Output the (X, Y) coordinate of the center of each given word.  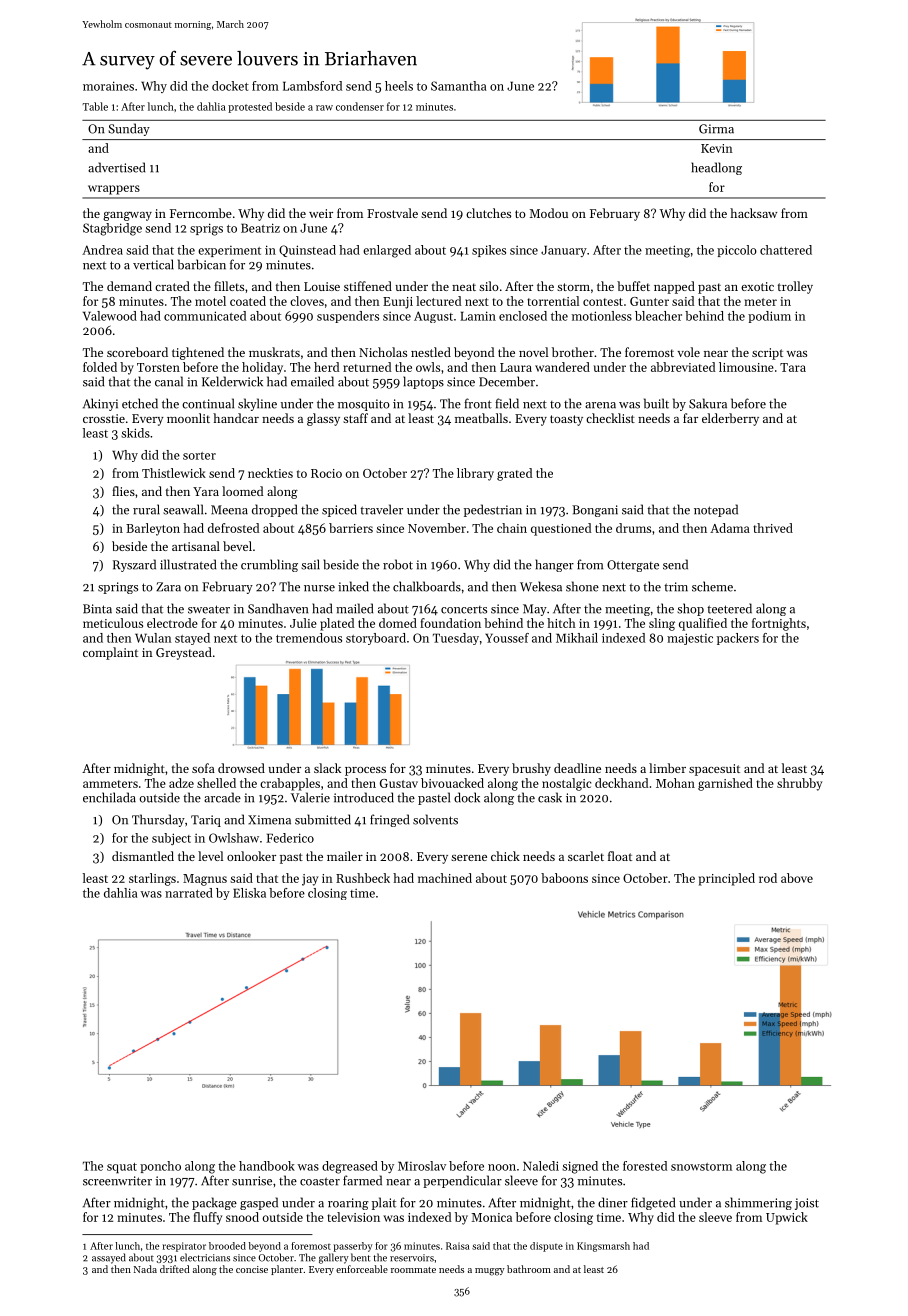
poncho (160, 1167)
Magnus (205, 880)
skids (135, 433)
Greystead (184, 653)
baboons (564, 878)
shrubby (799, 784)
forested (645, 1166)
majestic (690, 639)
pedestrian (493, 510)
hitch (561, 623)
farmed (362, 1180)
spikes (489, 251)
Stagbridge (112, 229)
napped (674, 287)
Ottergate (633, 566)
